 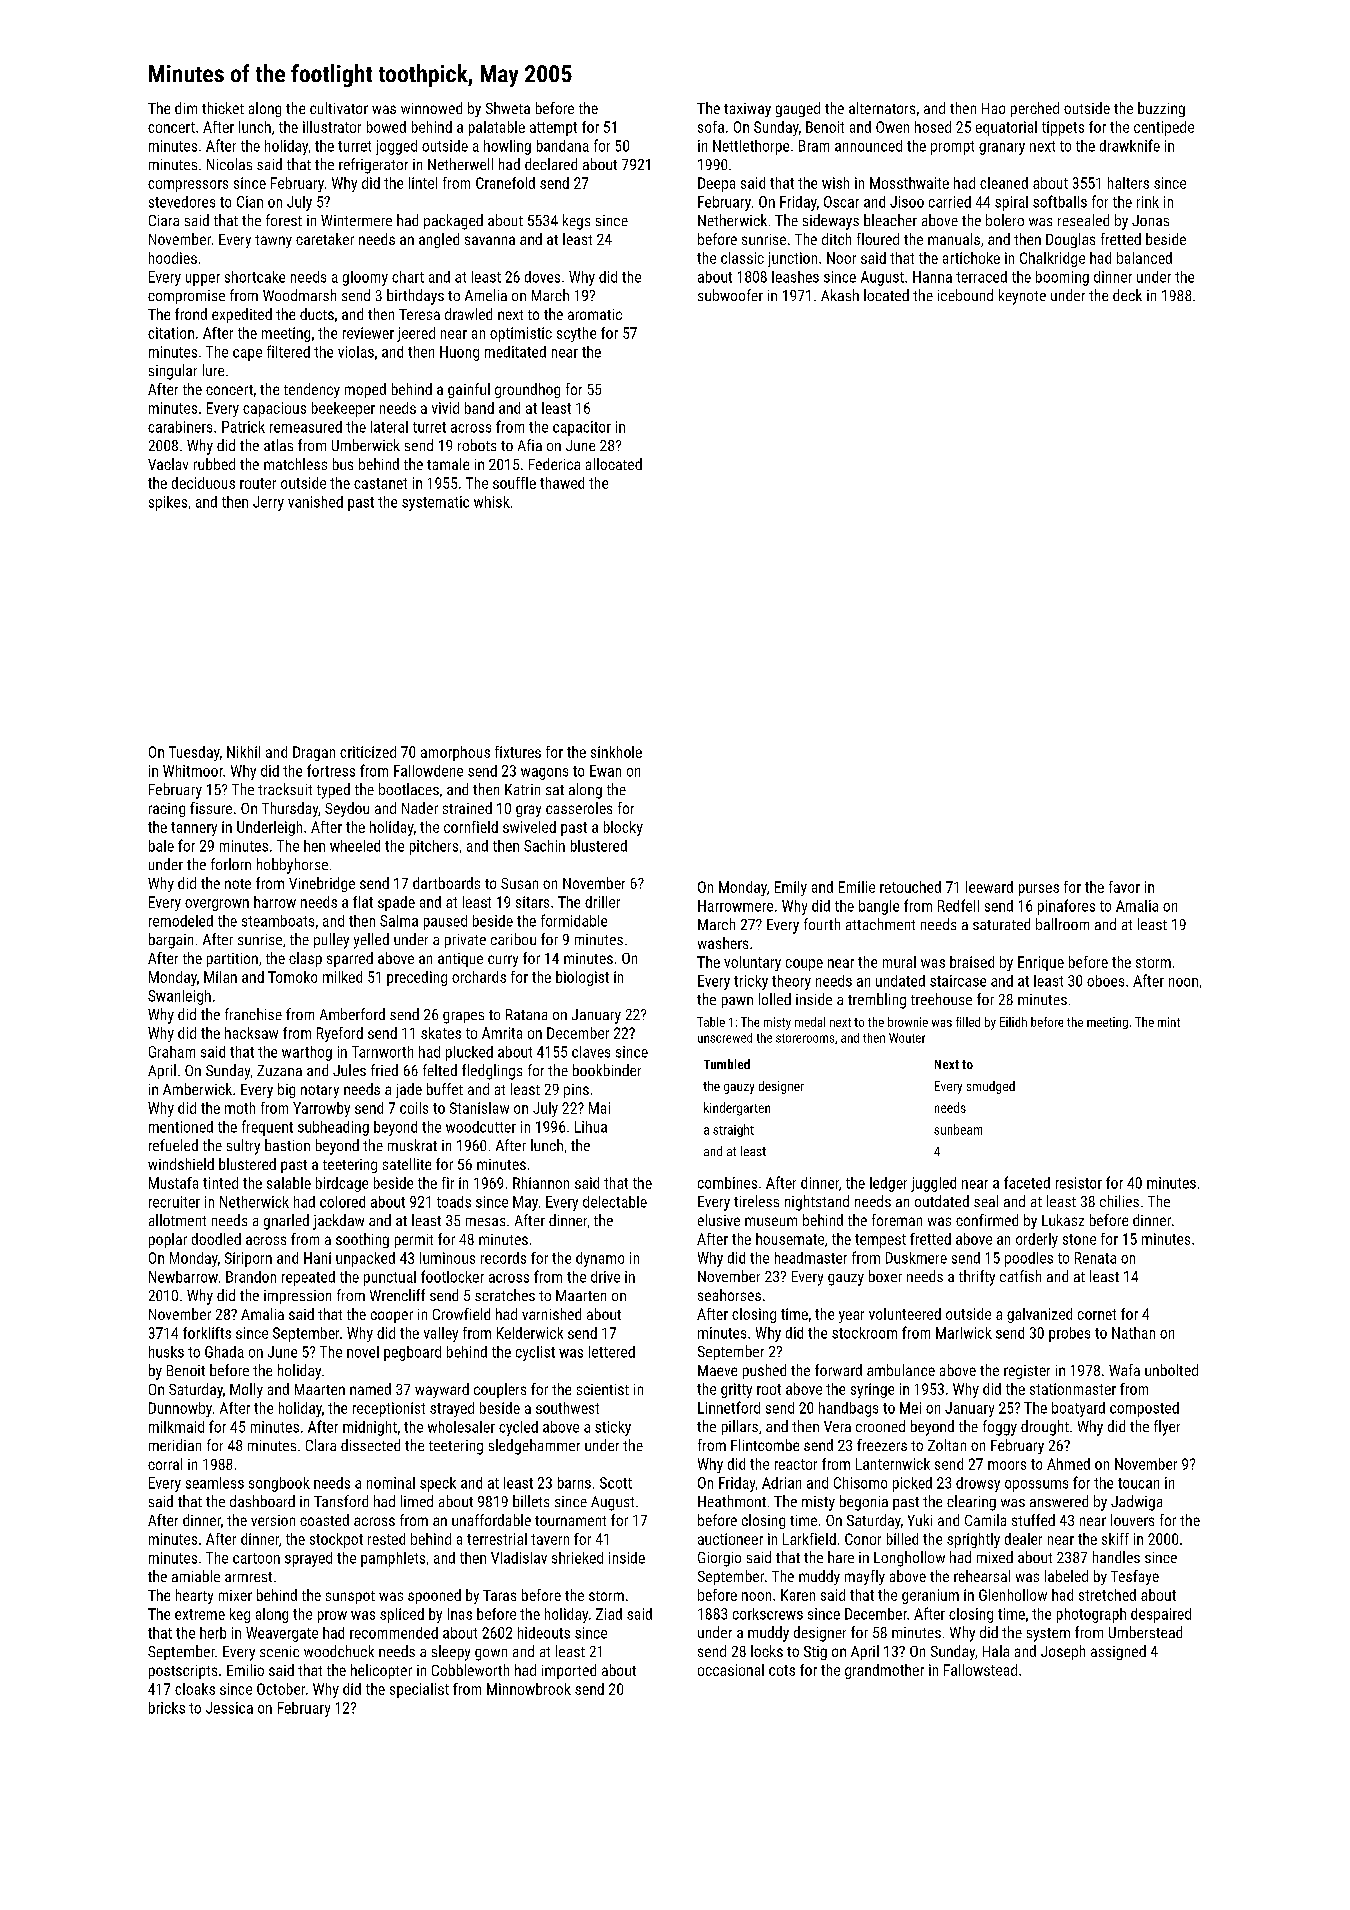 What do you see at coordinates (452, 1276) in the image?
I see `footlocker` at bounding box center [452, 1276].
